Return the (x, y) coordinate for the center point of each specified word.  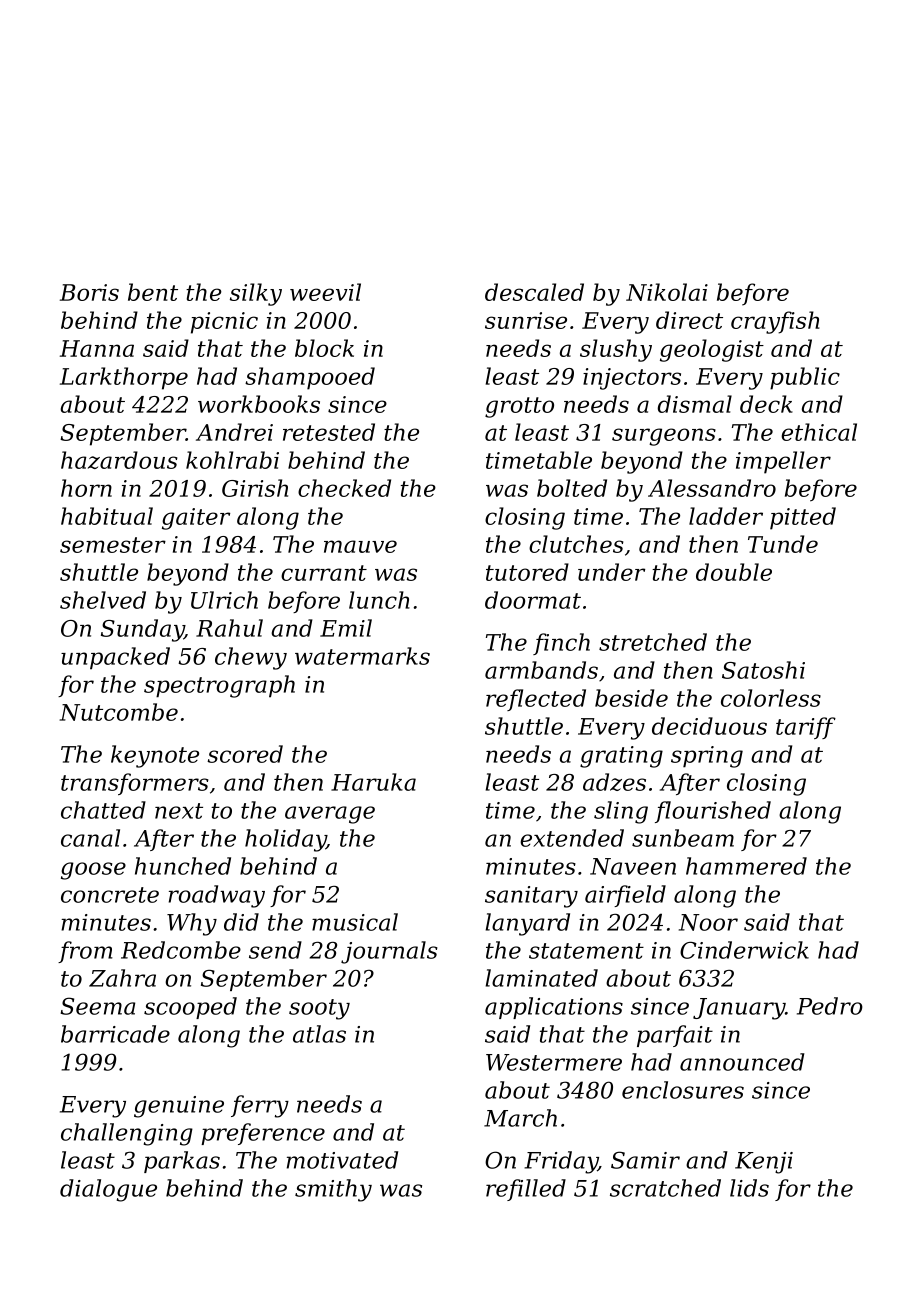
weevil (325, 292)
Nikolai (667, 292)
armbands (541, 670)
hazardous (119, 460)
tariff (806, 728)
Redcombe (181, 950)
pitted (803, 518)
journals (389, 952)
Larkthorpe (124, 378)
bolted (572, 488)
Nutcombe (118, 712)
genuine (179, 1107)
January (739, 1009)
